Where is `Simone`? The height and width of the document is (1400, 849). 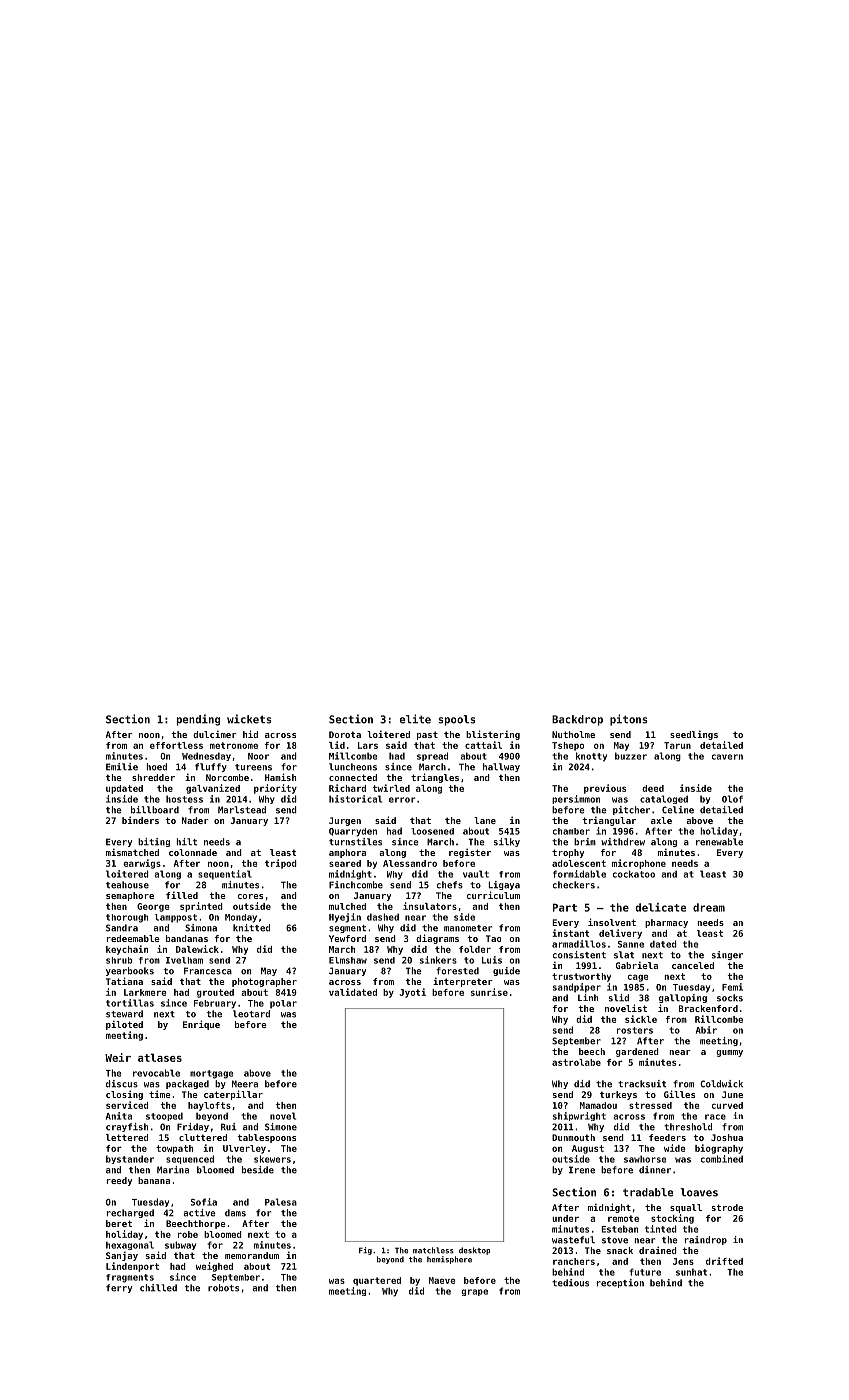 Simone is located at coordinates (281, 1127).
